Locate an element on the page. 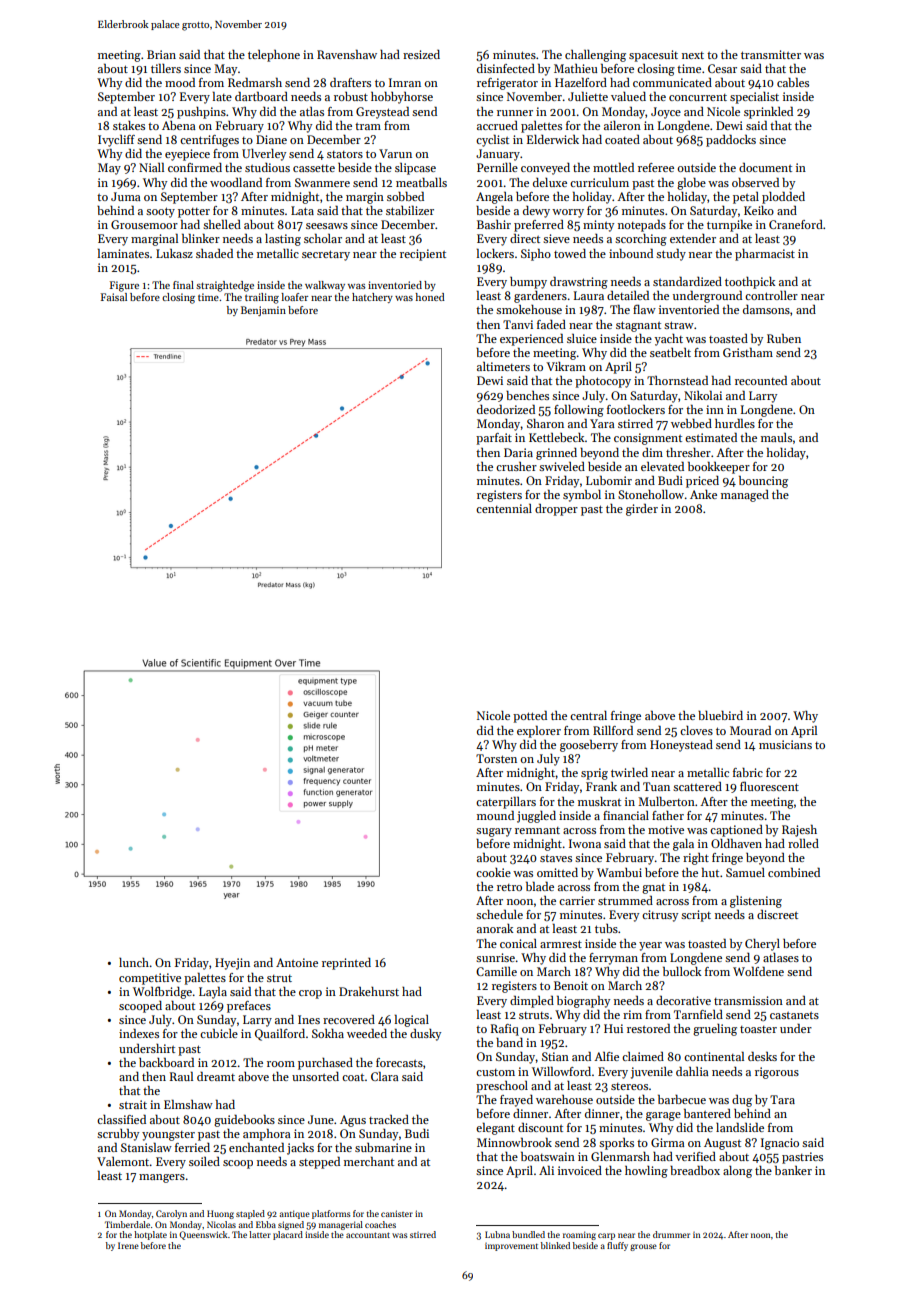 This image has height=1308, width=924. worry is located at coordinates (568, 213).
